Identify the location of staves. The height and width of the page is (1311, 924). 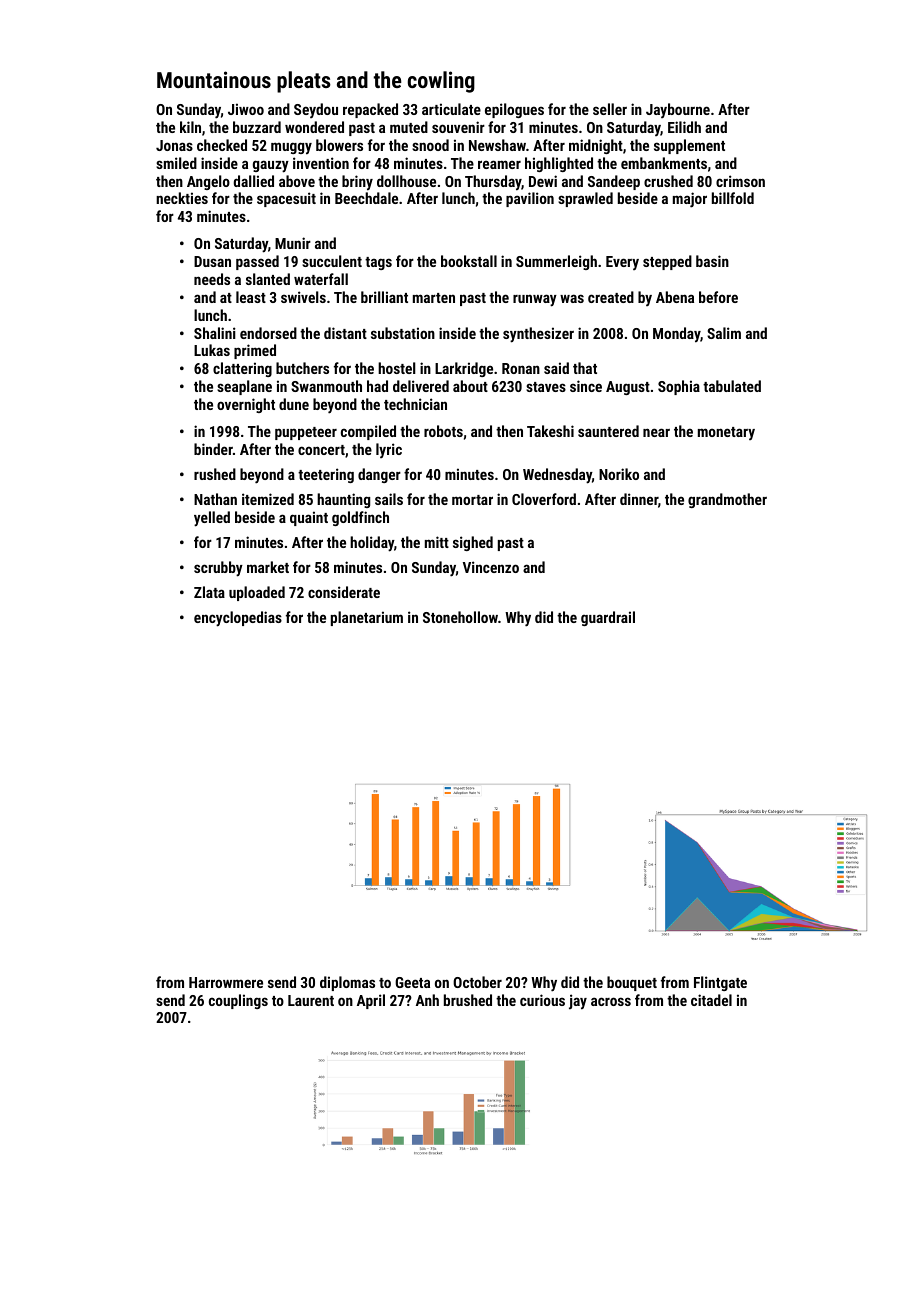
(546, 387).
